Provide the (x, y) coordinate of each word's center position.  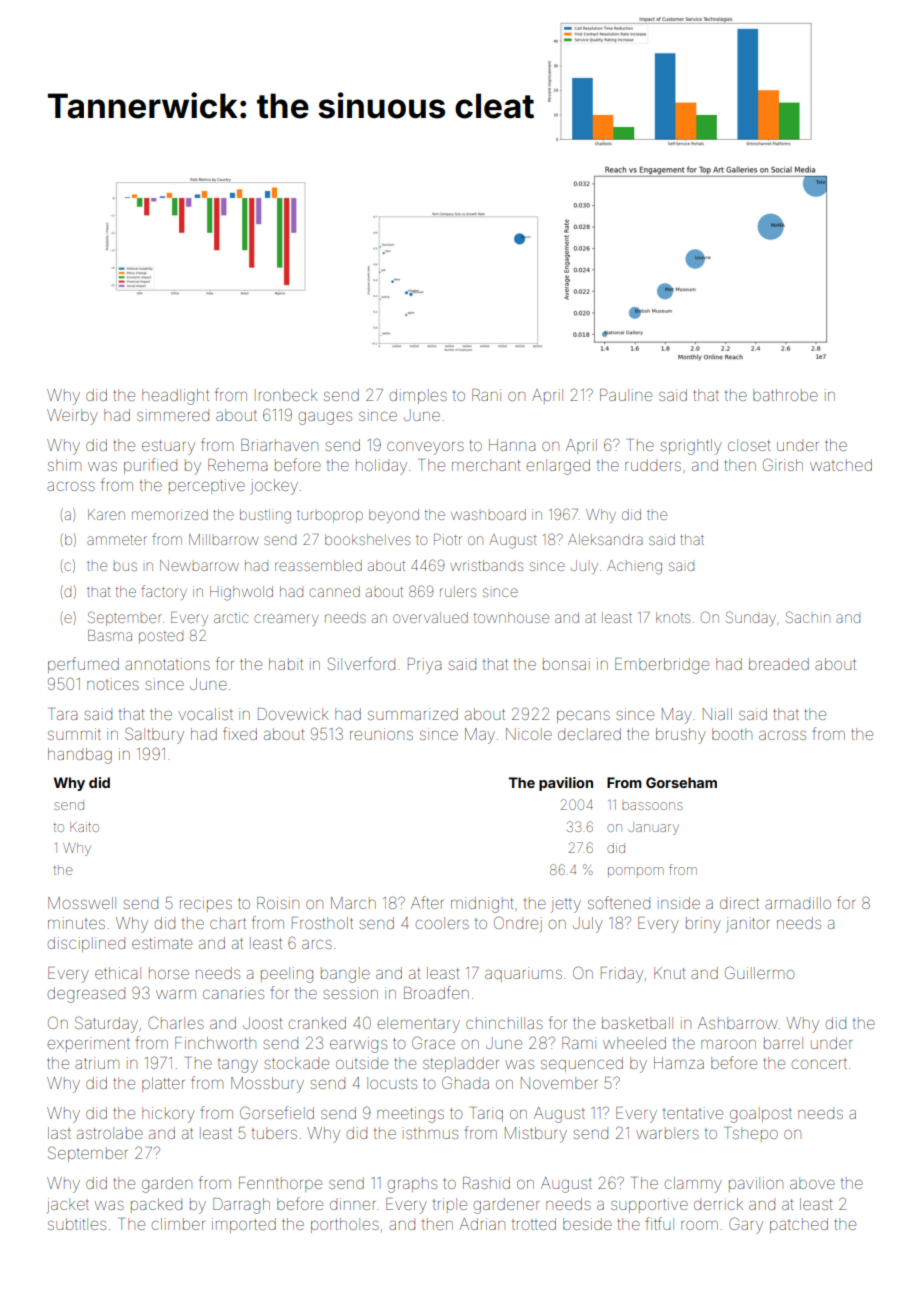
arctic (231, 617)
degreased (86, 995)
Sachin (808, 617)
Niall (717, 714)
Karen (106, 514)
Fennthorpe (280, 1184)
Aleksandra (605, 539)
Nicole (529, 734)
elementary (418, 1025)
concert (819, 1064)
